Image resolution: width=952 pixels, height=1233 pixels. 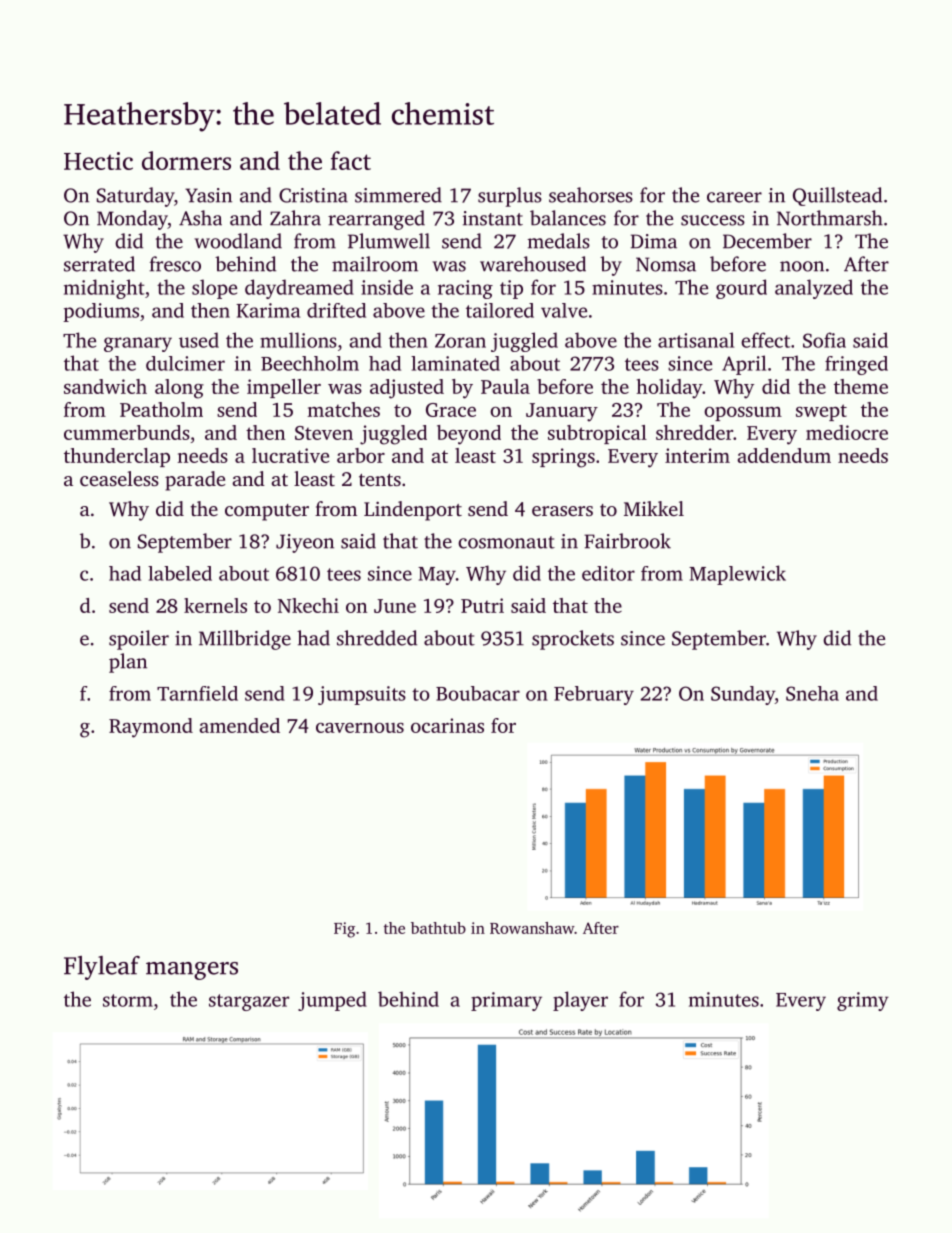 What do you see at coordinates (510, 197) in the screenshot?
I see `surplus` at bounding box center [510, 197].
